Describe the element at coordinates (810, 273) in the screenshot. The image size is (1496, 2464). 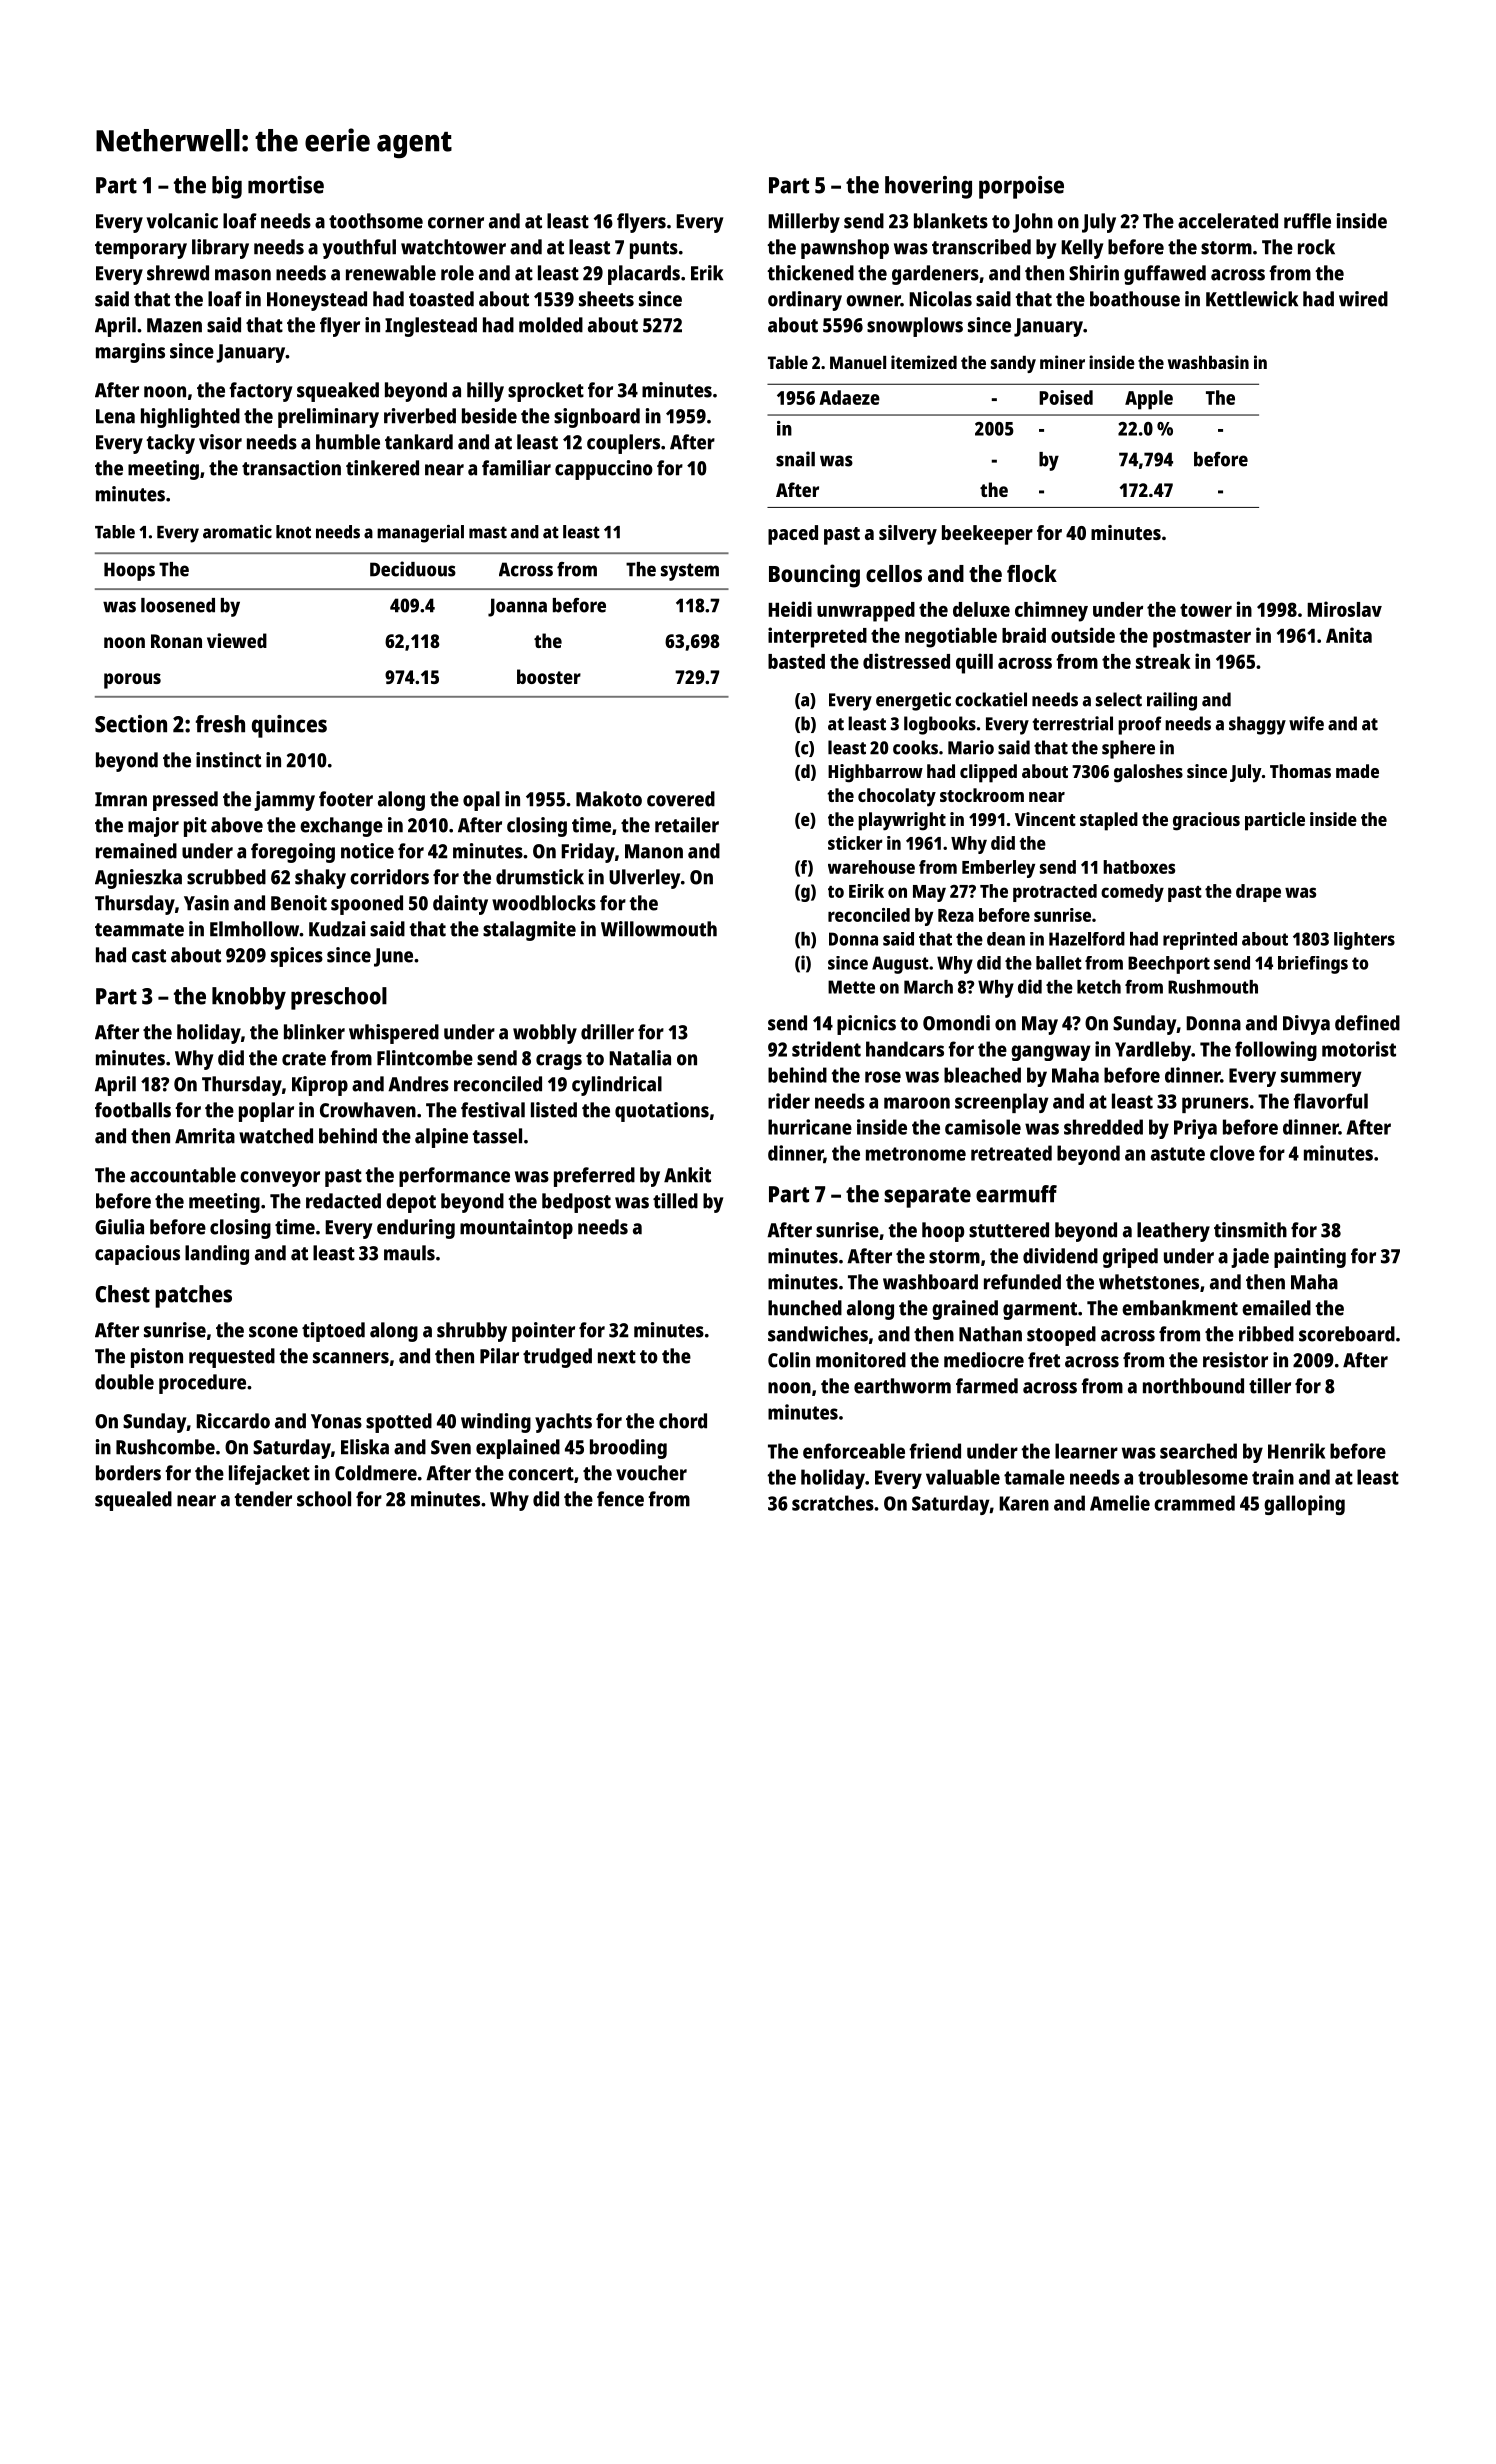
I see `thickened` at that location.
